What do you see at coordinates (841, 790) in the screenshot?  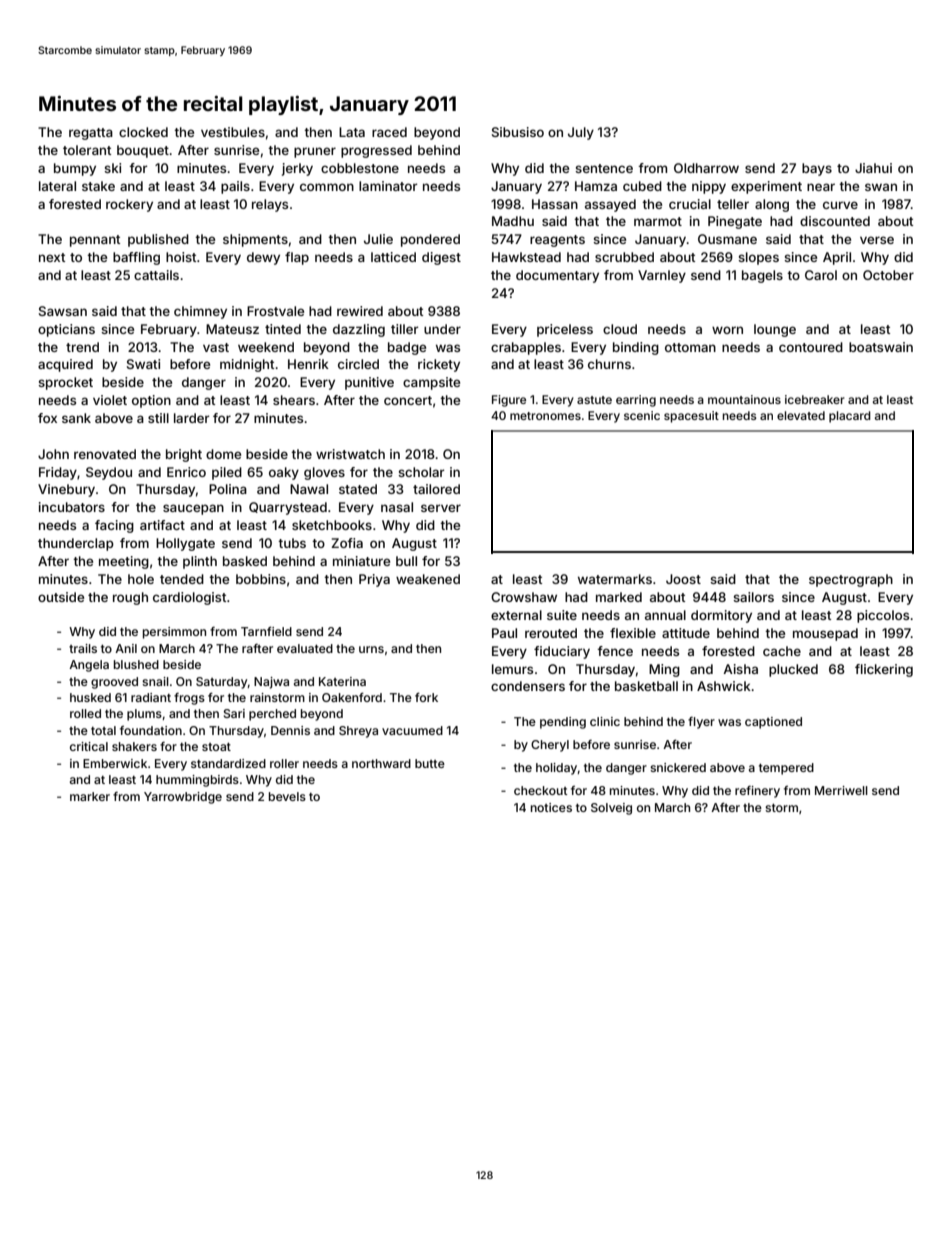 I see `Merriwell` at bounding box center [841, 790].
